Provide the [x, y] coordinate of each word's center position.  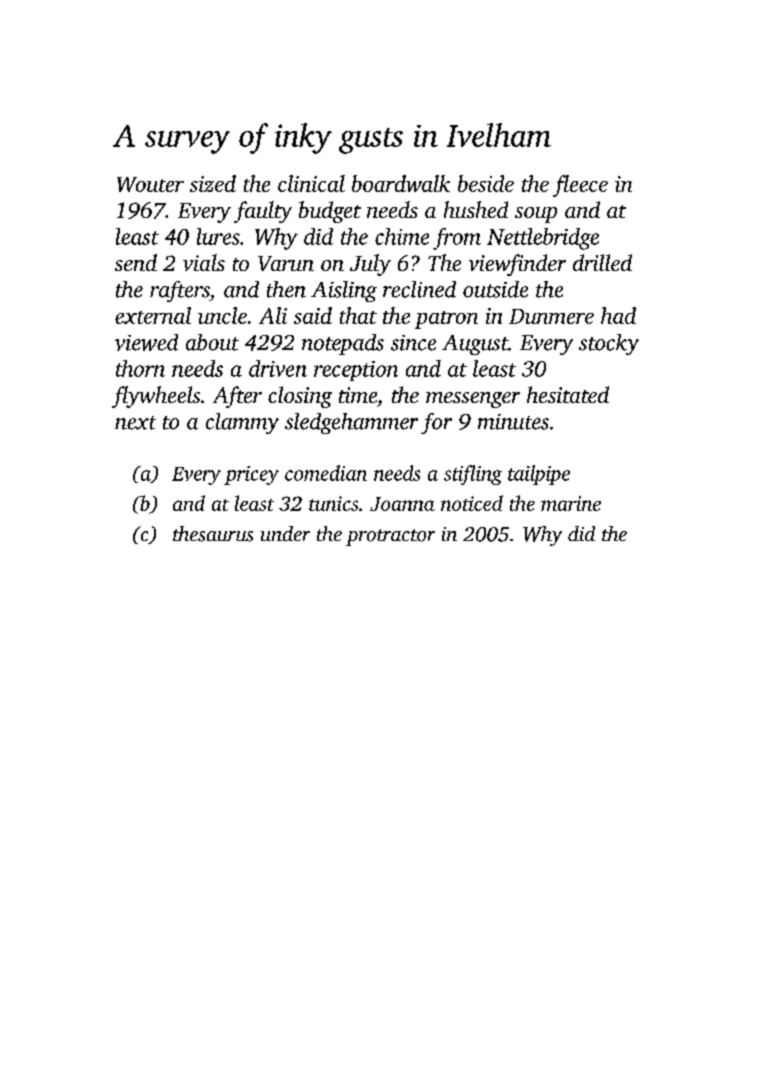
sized [213, 183]
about [212, 342]
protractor [390, 537]
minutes [513, 422]
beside [486, 183]
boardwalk [401, 183]
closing [300, 397]
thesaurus [213, 534]
